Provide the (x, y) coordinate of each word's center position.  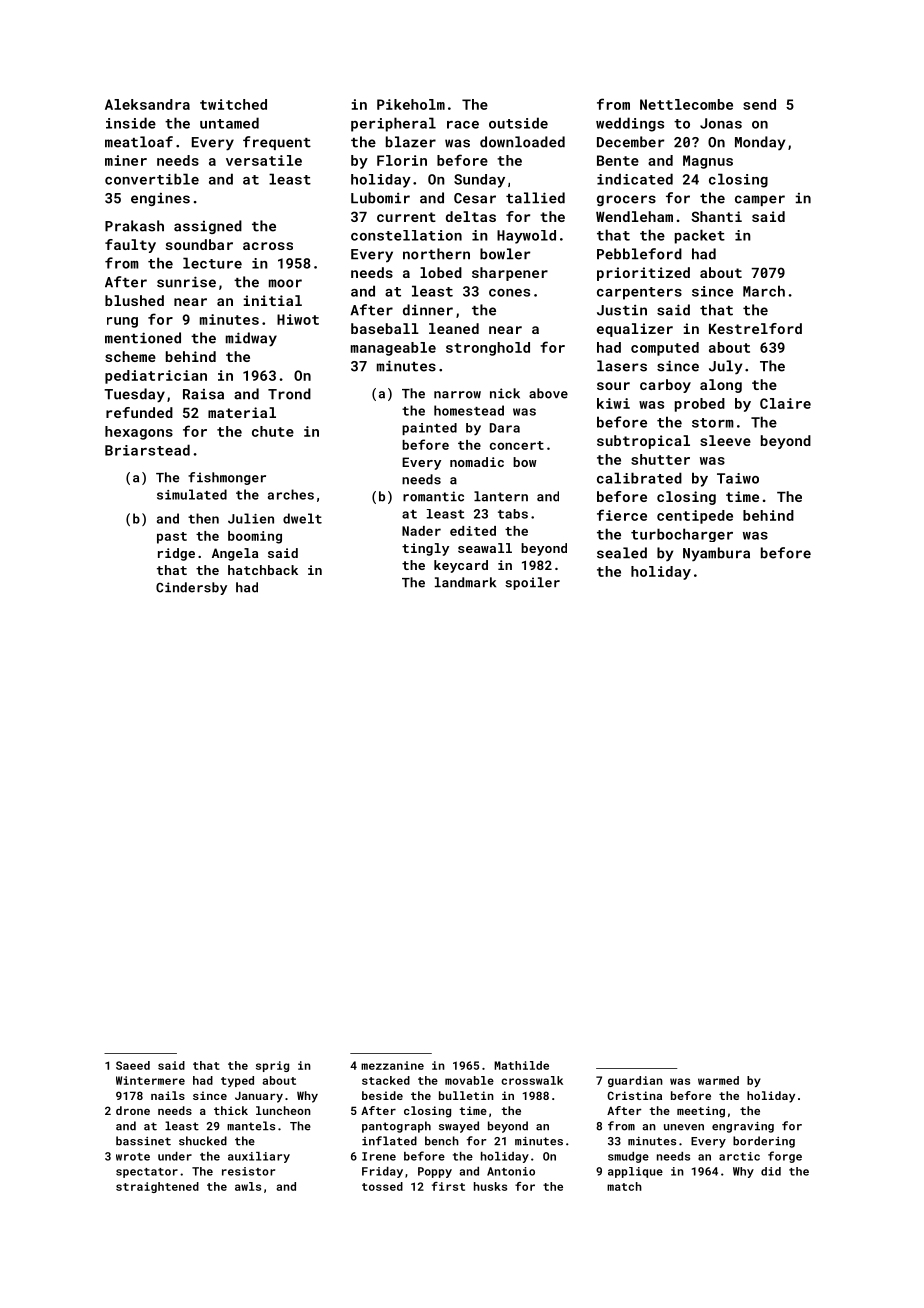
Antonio (511, 1171)
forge (785, 1157)
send (759, 104)
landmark (465, 582)
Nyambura (716, 554)
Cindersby (191, 588)
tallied (535, 198)
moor (285, 283)
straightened (157, 1187)
